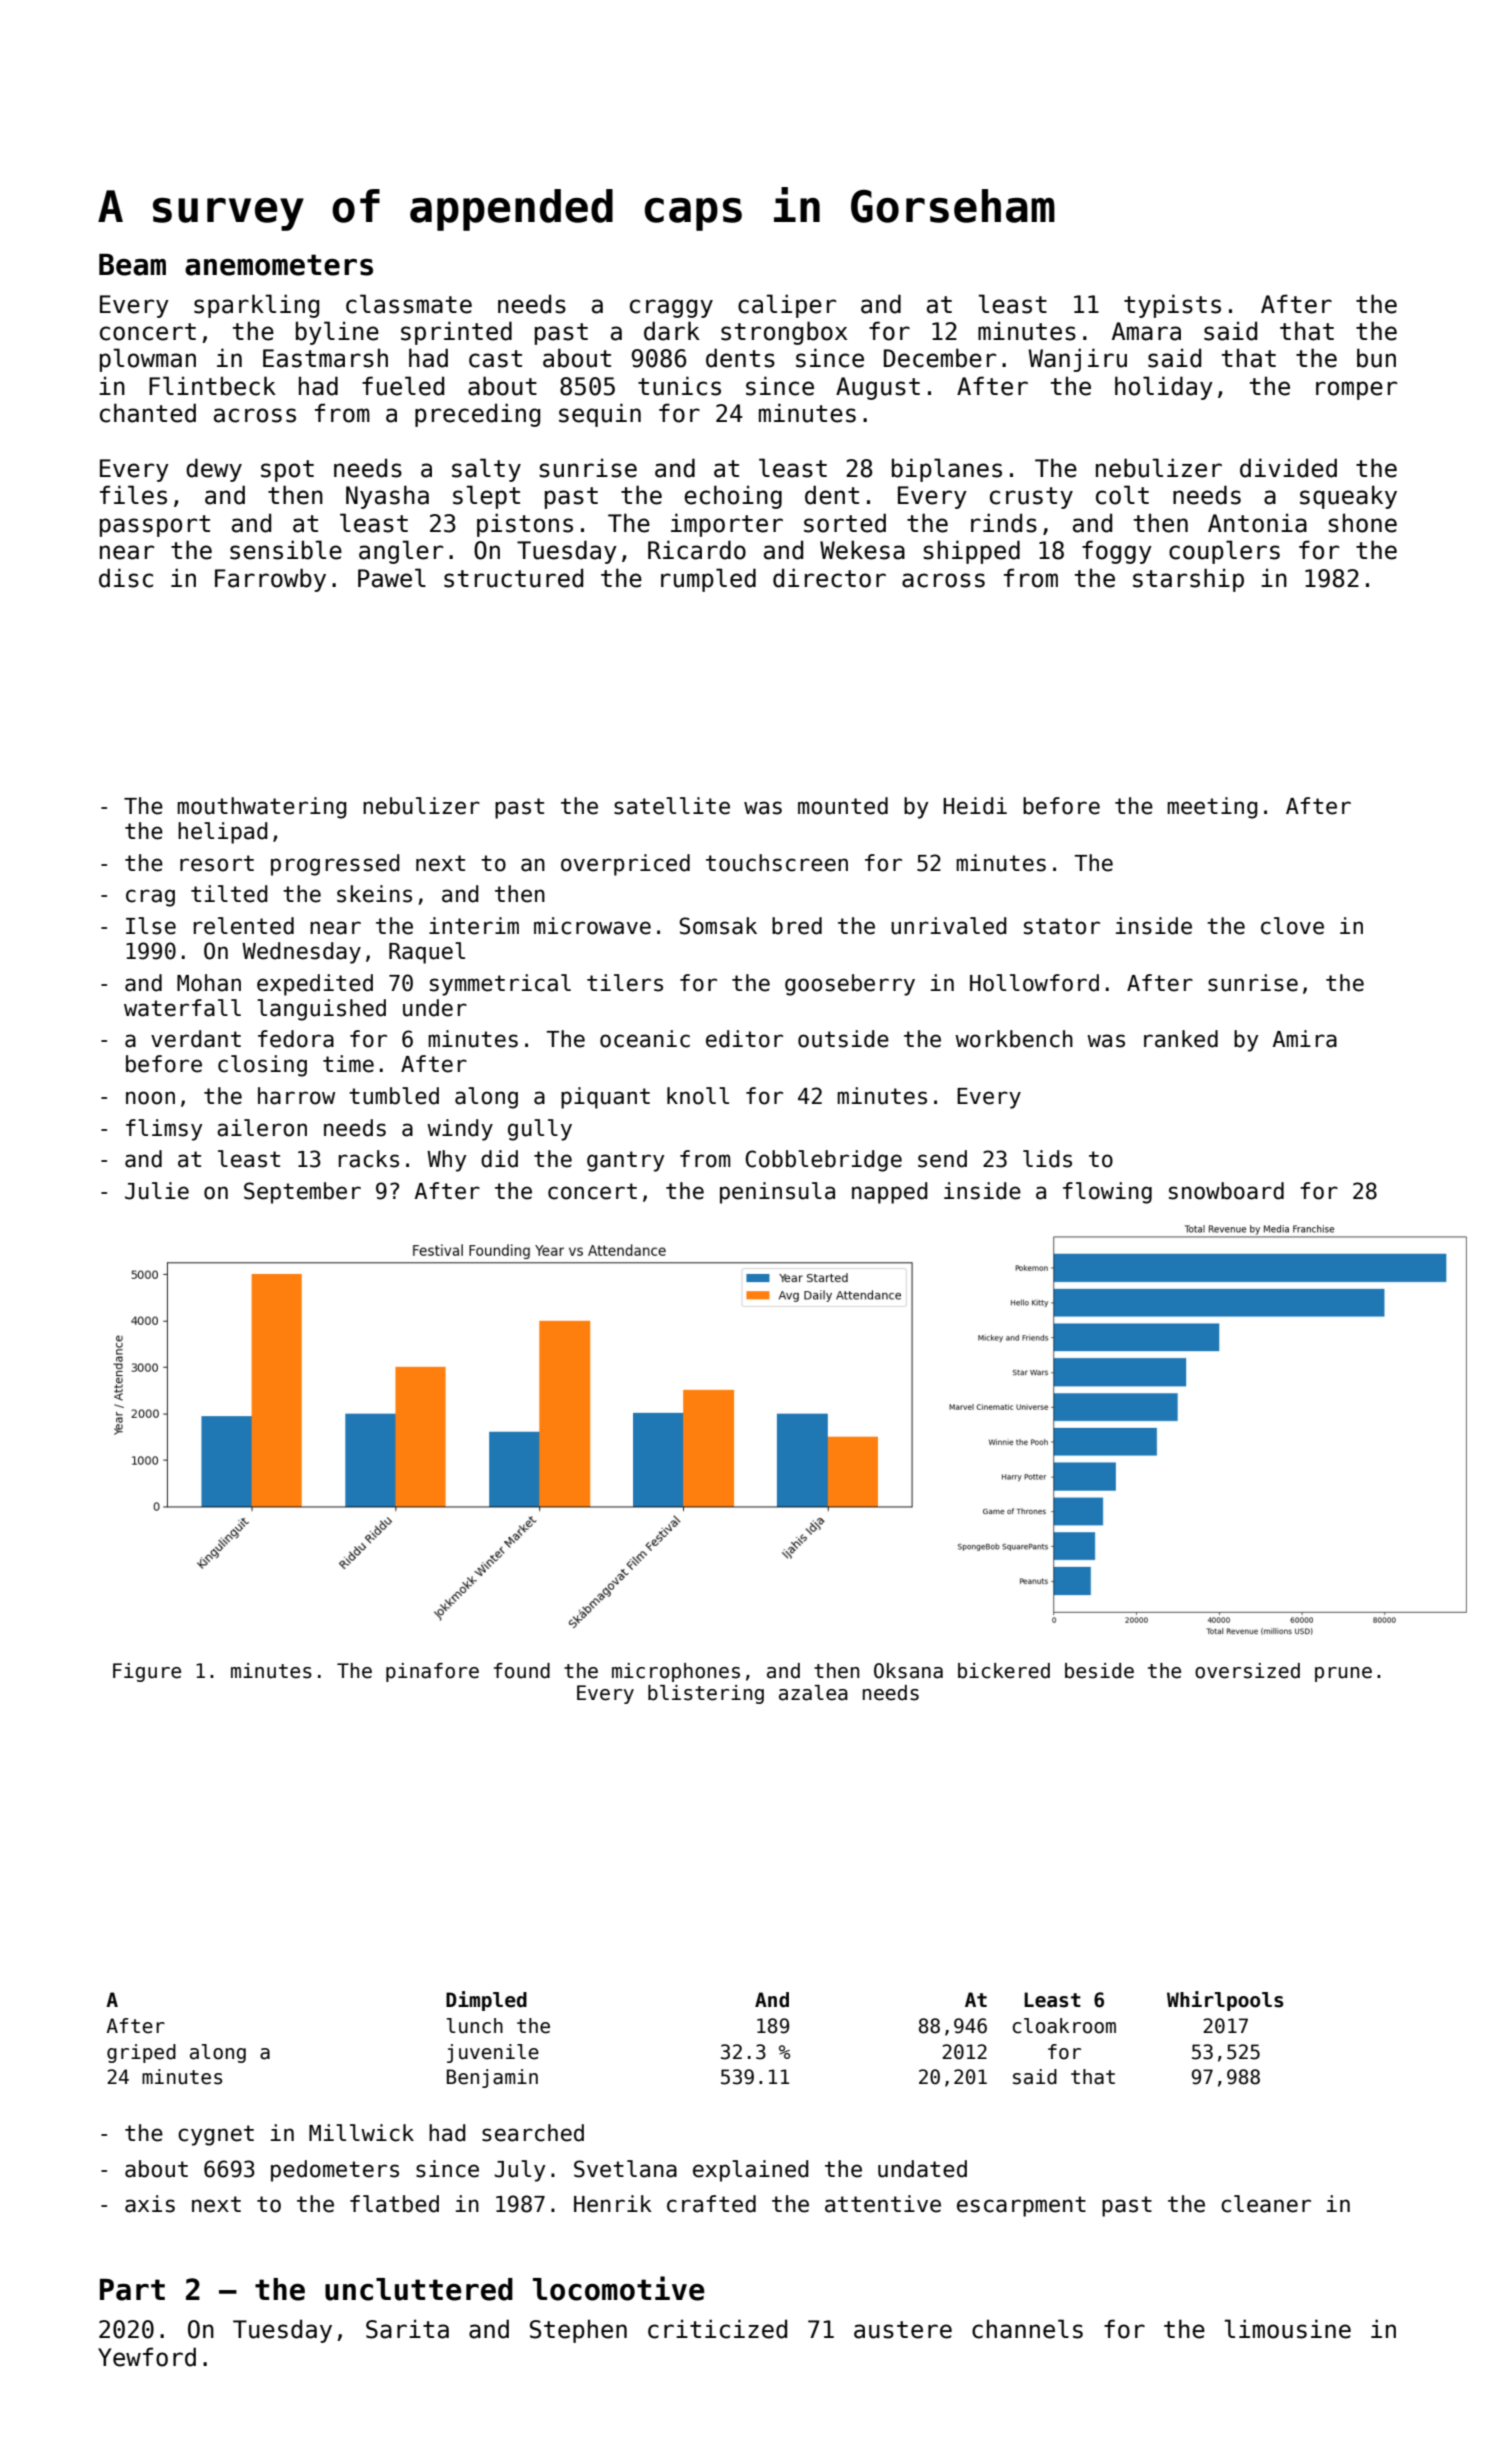 Image resolution: width=1496 pixels, height=2464 pixels. Describe the element at coordinates (676, 1672) in the document. I see `microphones` at that location.
